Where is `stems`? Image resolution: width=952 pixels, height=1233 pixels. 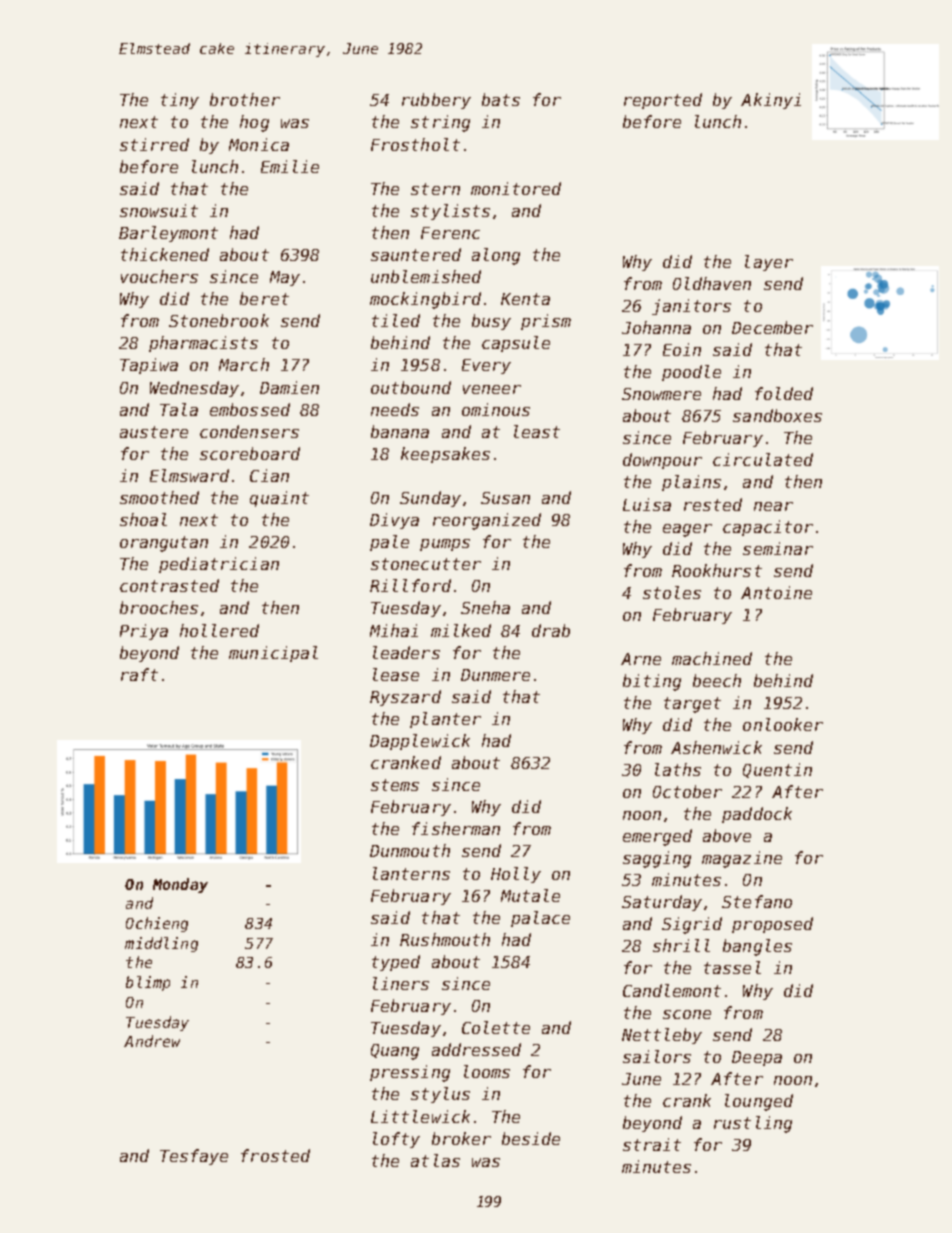
stems is located at coordinates (395, 785).
